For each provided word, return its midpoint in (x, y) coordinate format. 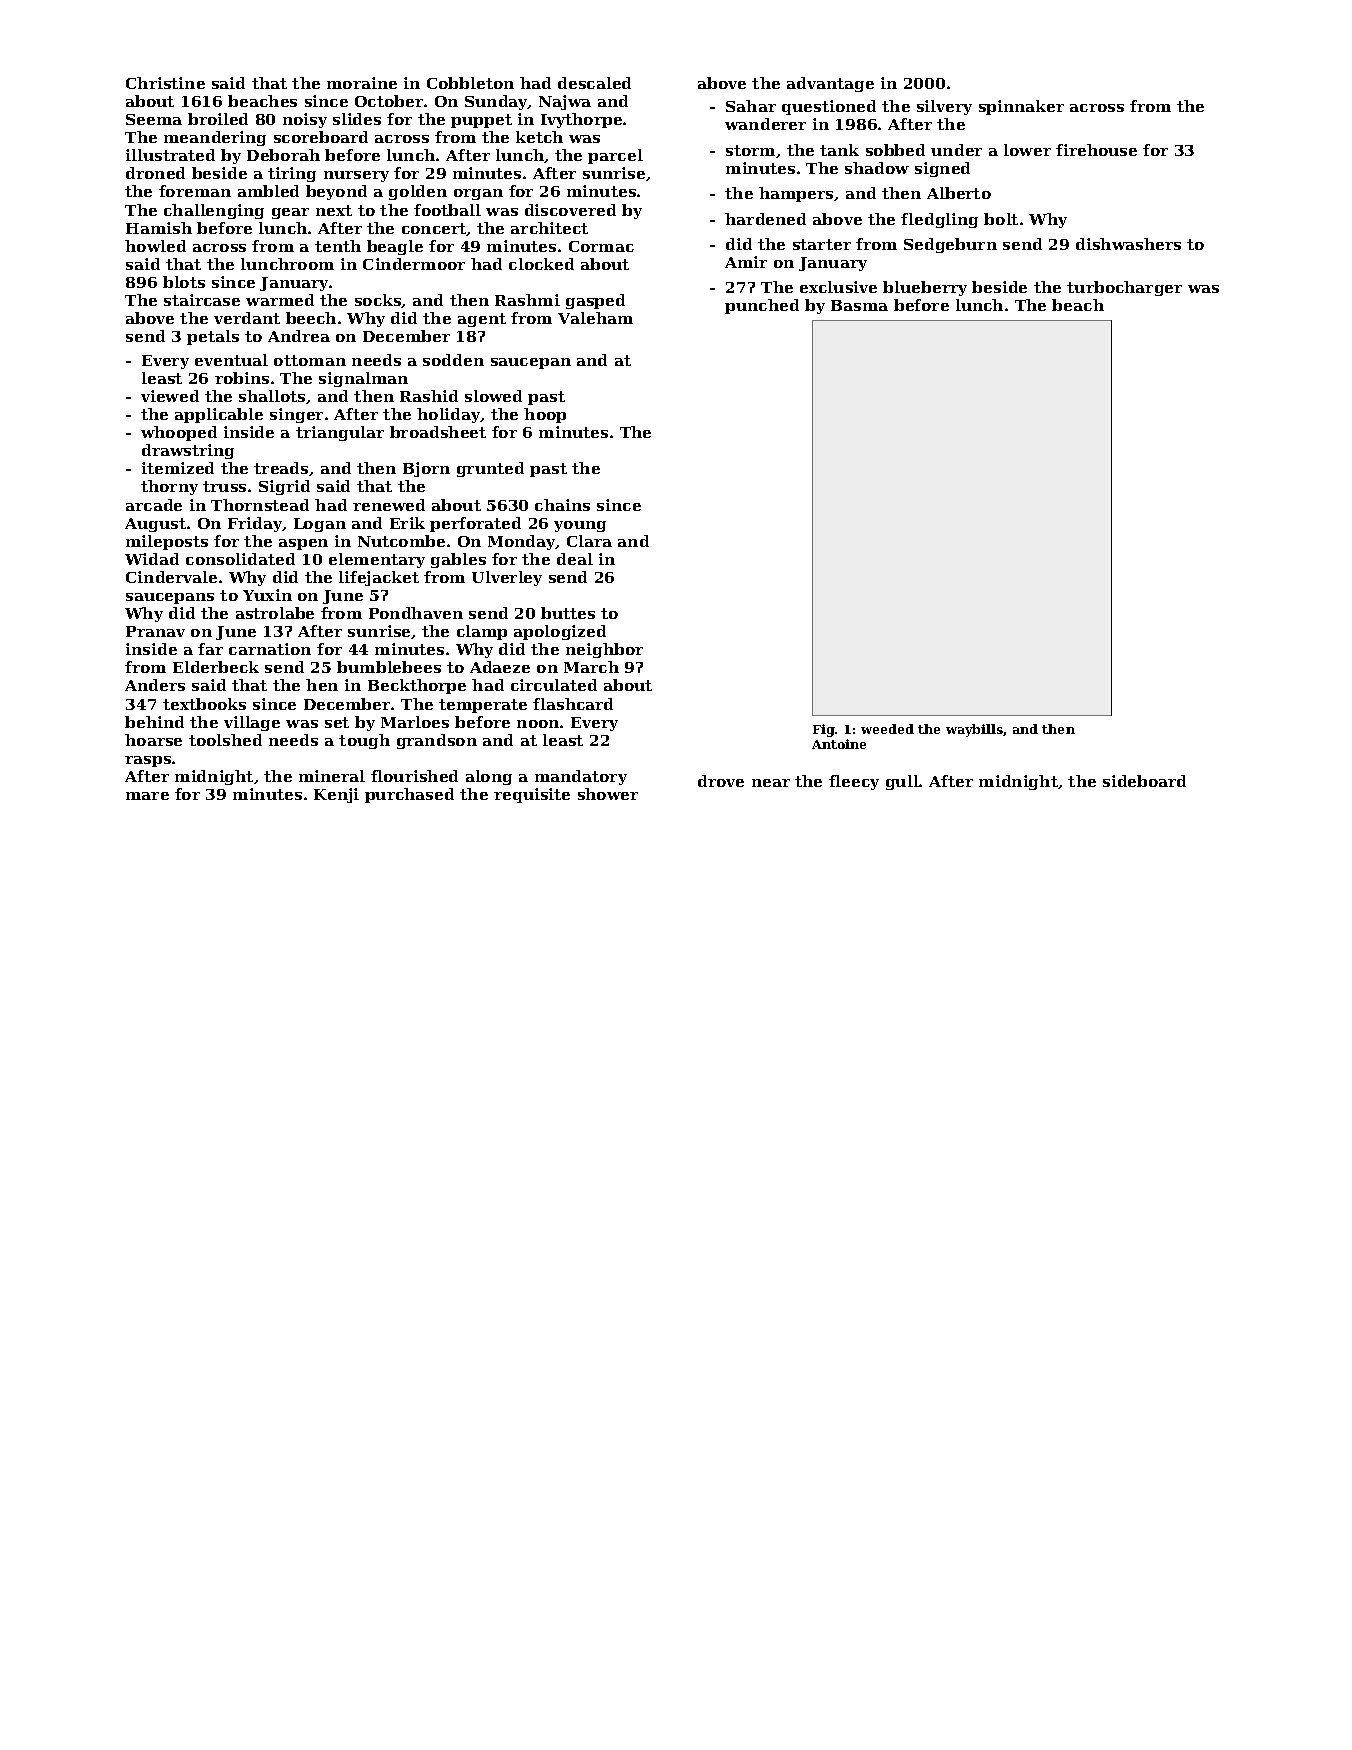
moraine (362, 83)
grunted (490, 469)
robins (242, 378)
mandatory (581, 777)
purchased (409, 795)
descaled (594, 83)
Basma (859, 305)
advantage (830, 84)
